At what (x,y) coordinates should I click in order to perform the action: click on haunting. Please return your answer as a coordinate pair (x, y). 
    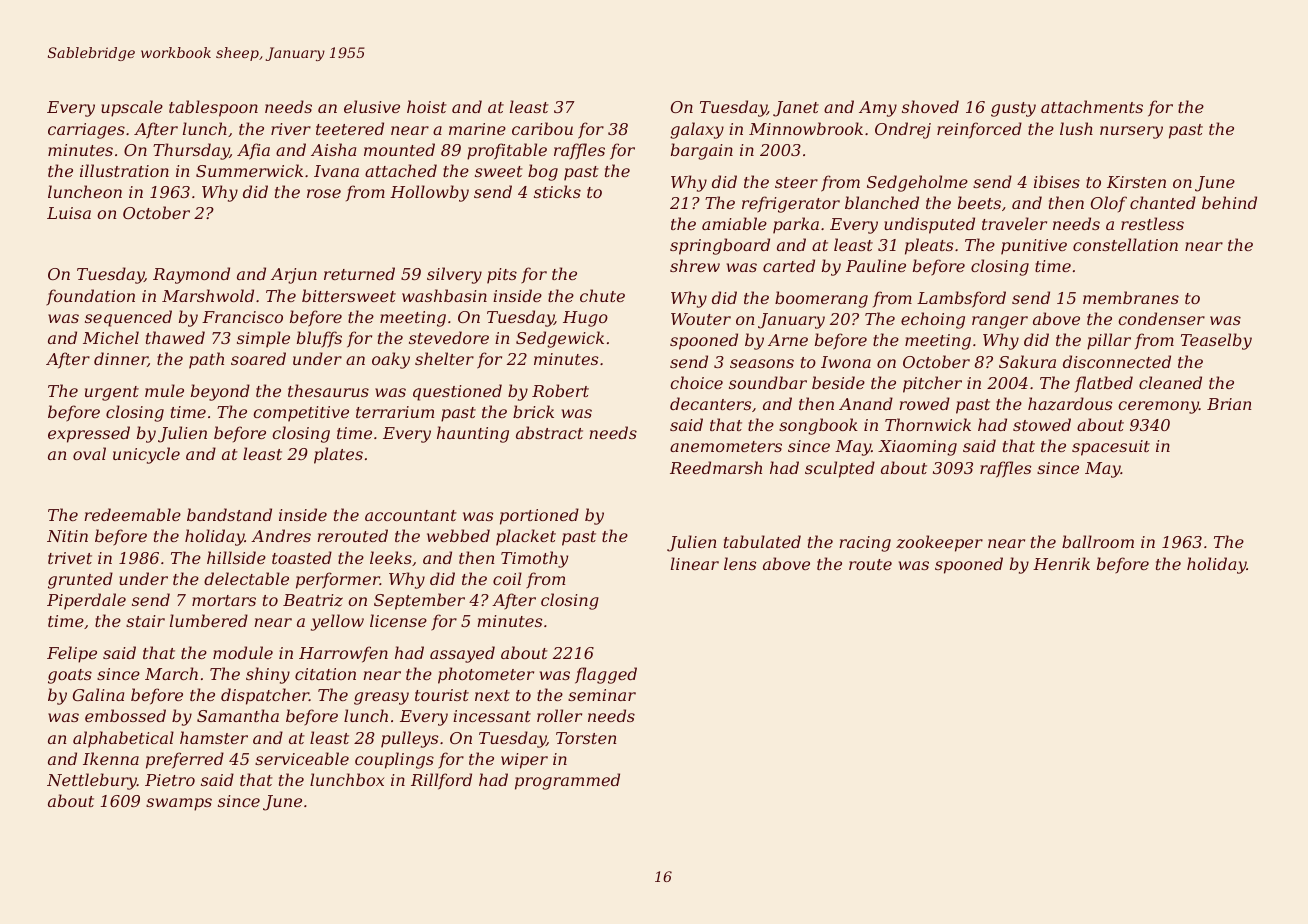
    Looking at the image, I should click on (473, 434).
